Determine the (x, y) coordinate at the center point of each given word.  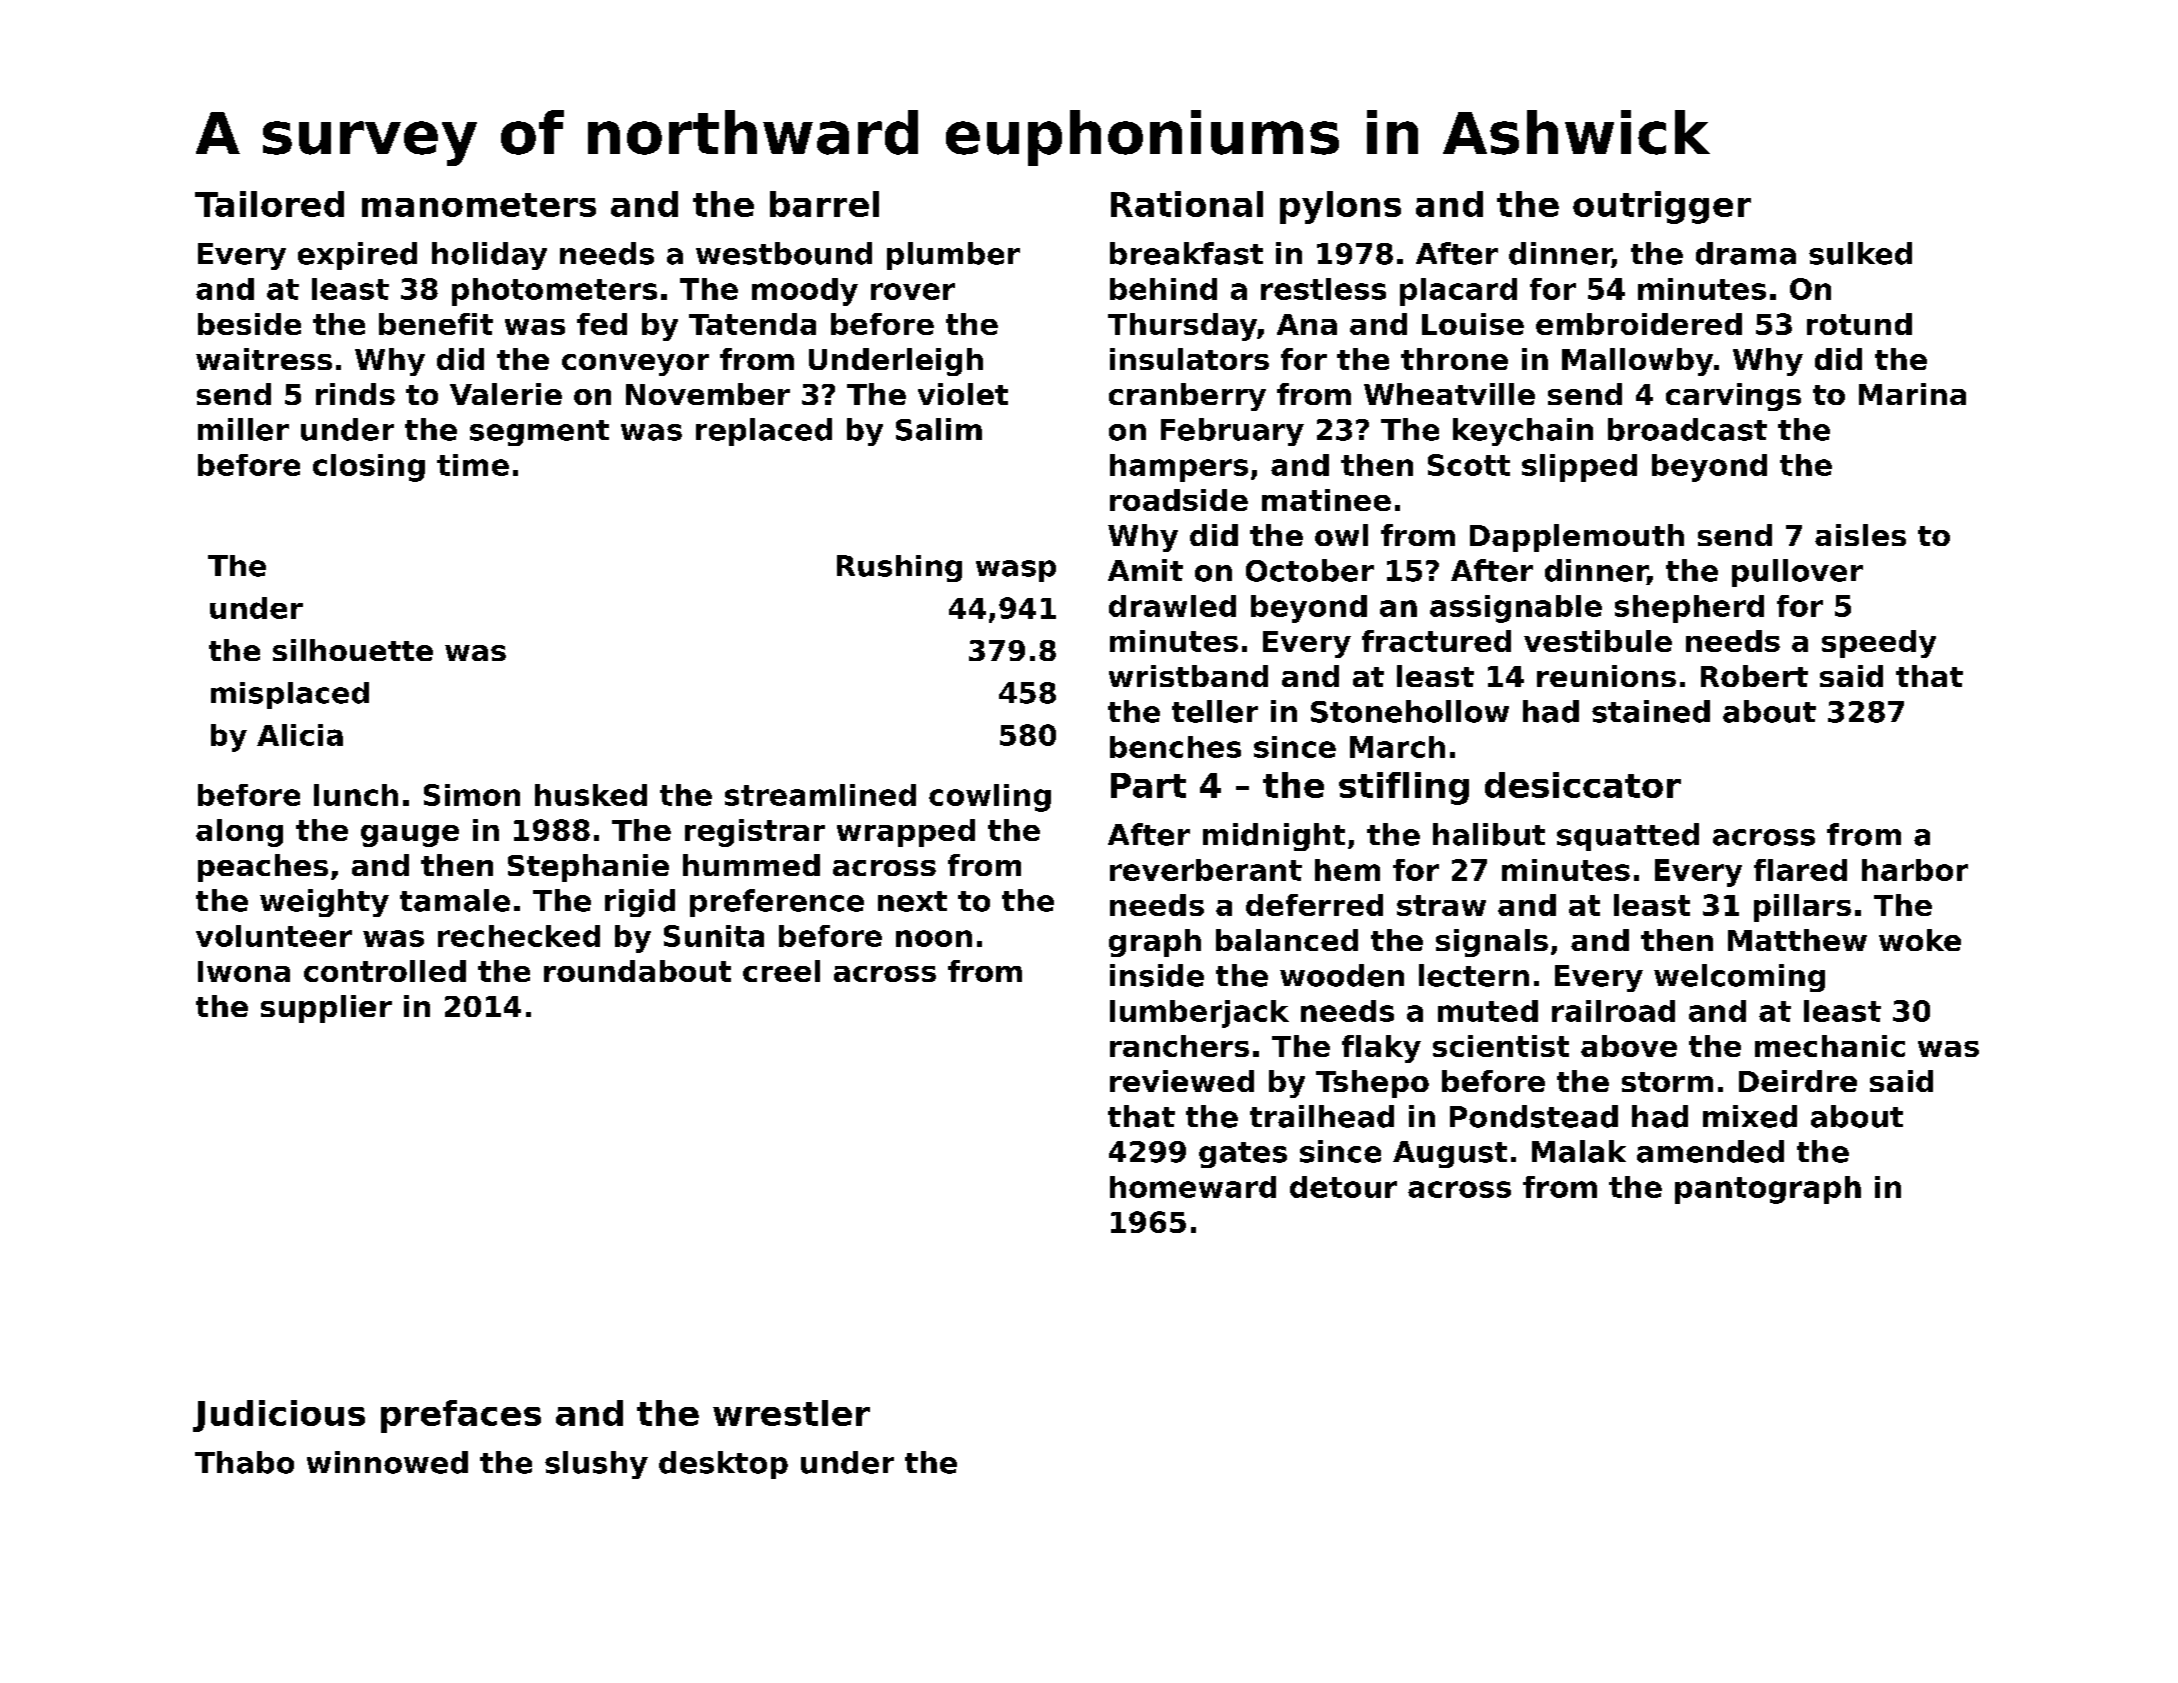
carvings (1733, 397)
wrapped (906, 833)
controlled (385, 971)
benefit (436, 324)
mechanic (1830, 1046)
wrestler (791, 1413)
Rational (1187, 204)
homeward (1193, 1187)
